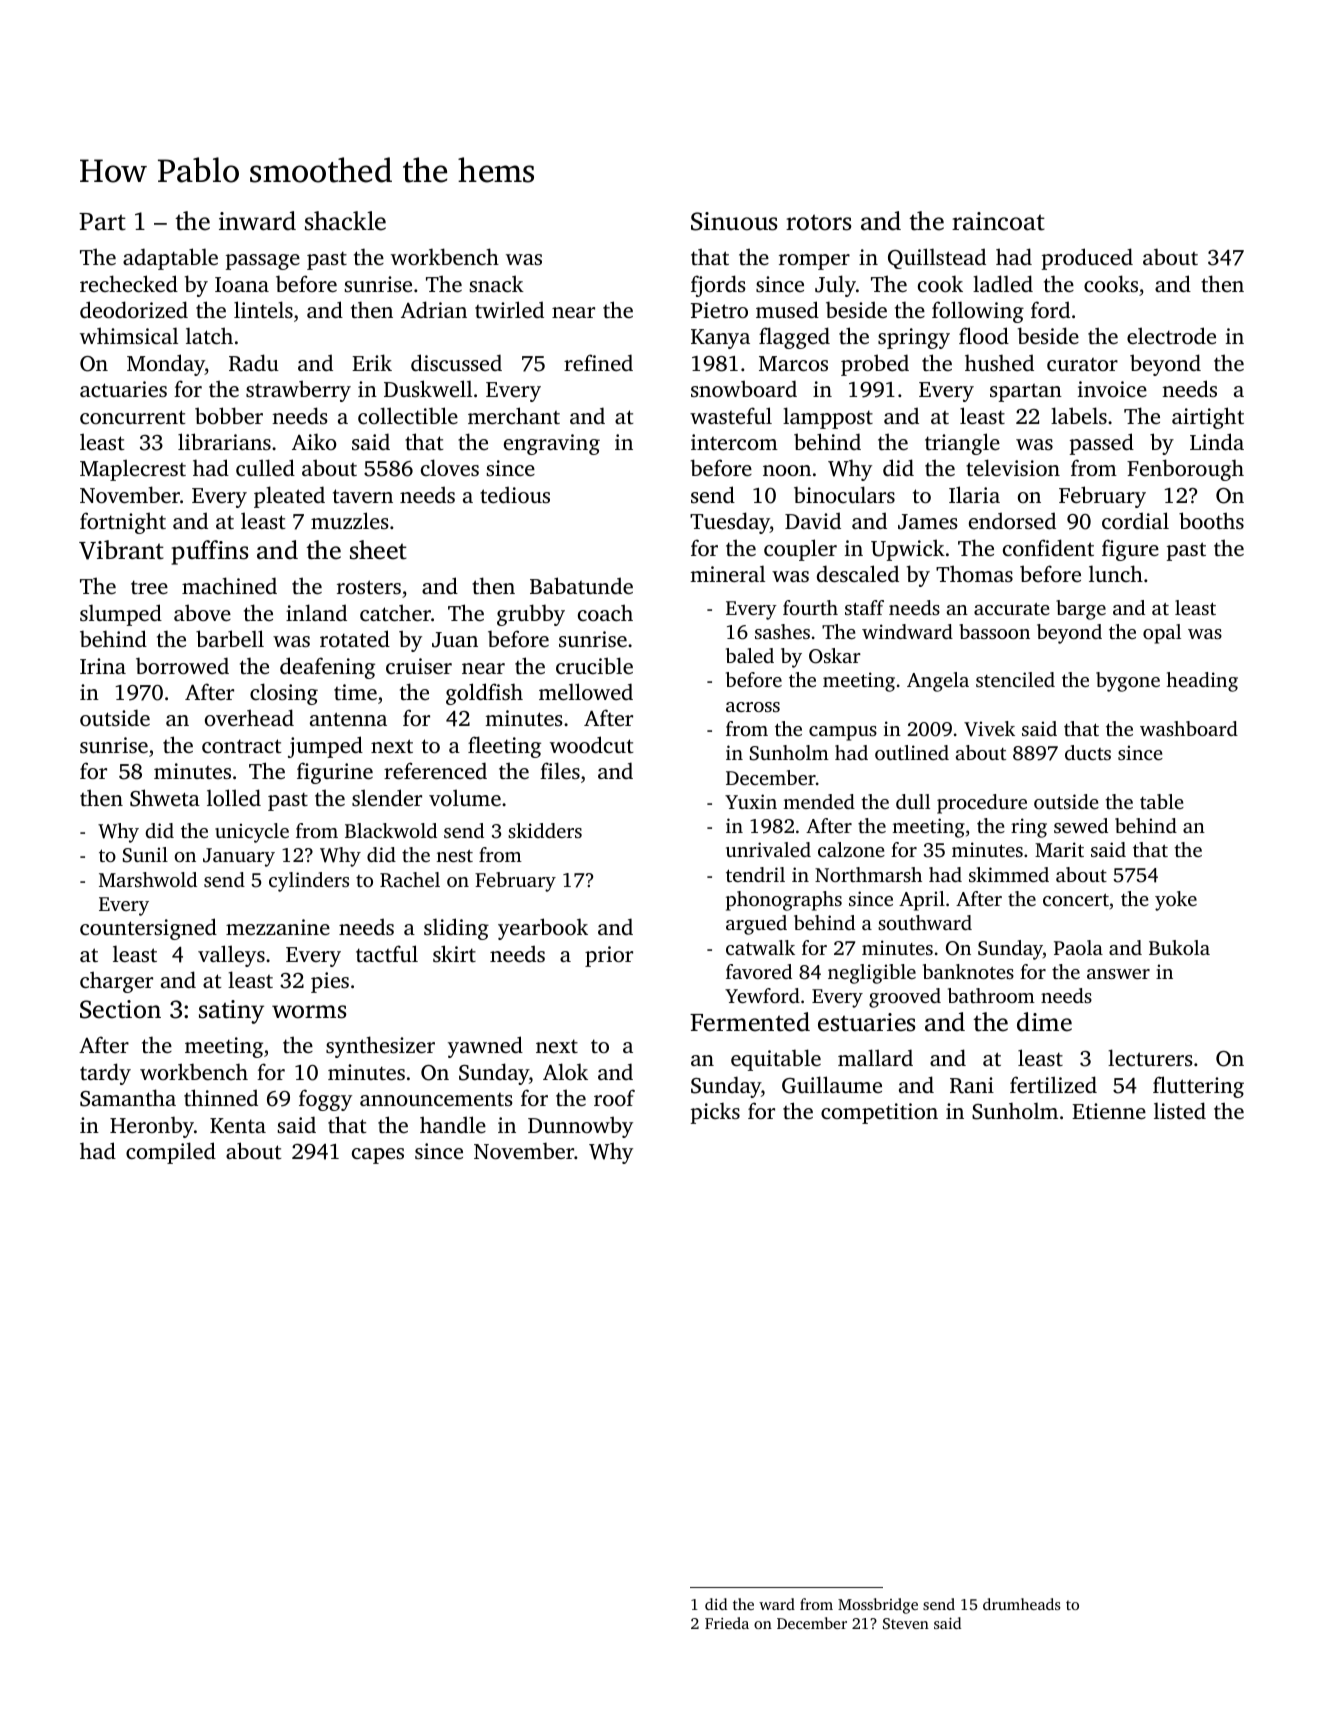 The height and width of the page is (1714, 1324). What do you see at coordinates (727, 1623) in the page?
I see `Frieda` at bounding box center [727, 1623].
